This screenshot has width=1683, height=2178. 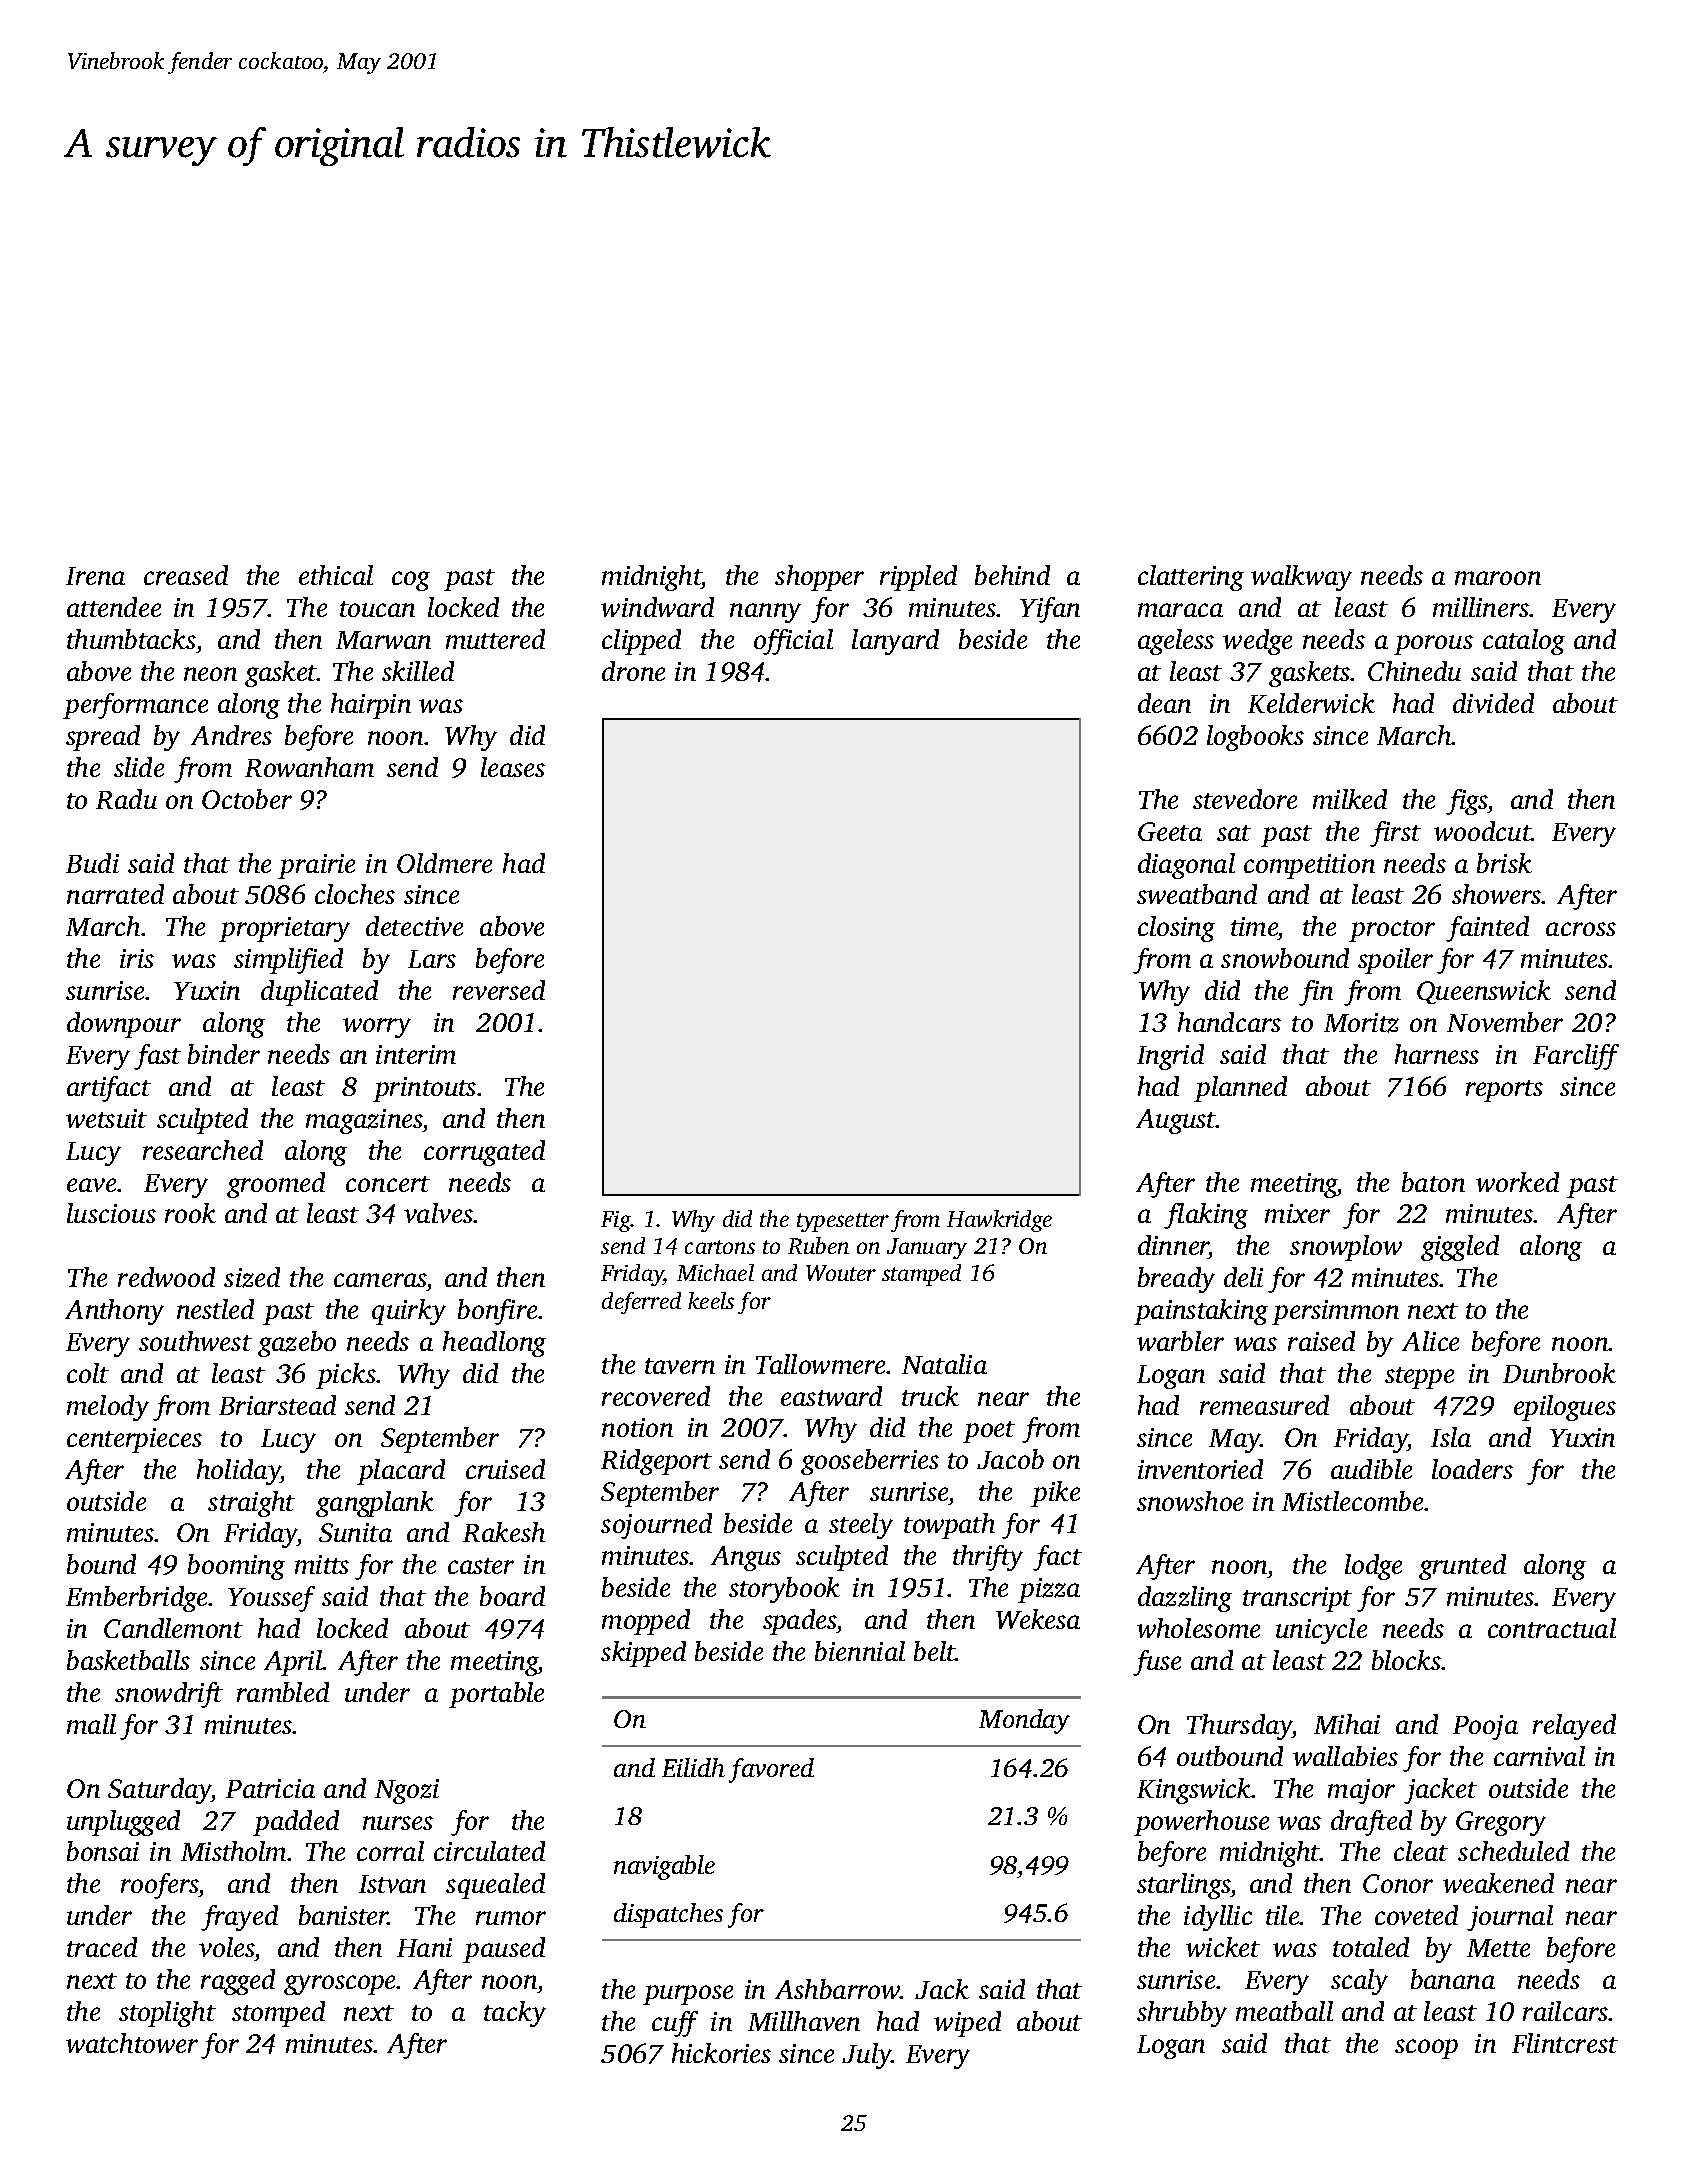 I want to click on watchtower, so click(x=132, y=2043).
